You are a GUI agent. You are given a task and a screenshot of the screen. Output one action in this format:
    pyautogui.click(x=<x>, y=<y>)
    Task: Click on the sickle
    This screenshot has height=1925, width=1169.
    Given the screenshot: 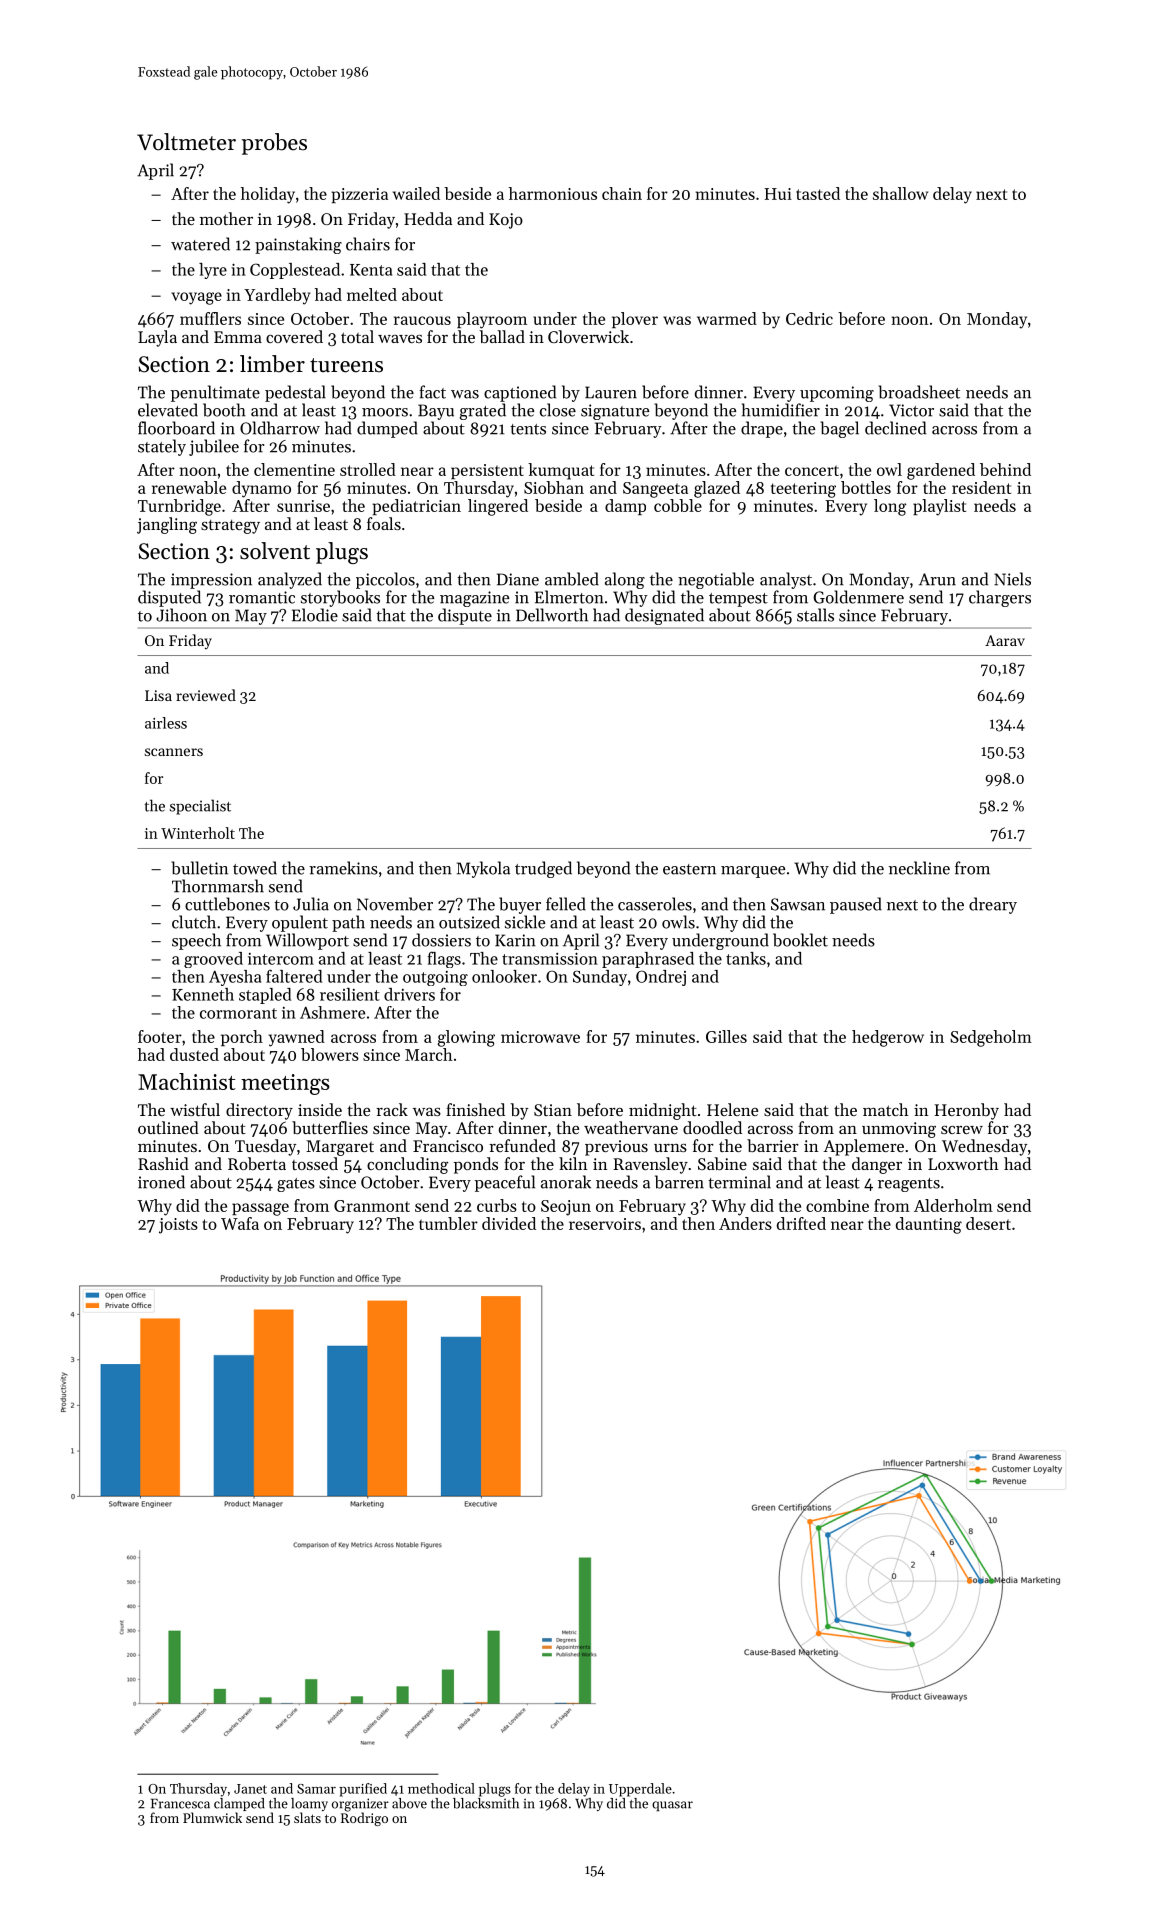 What is the action you would take?
    pyautogui.click(x=525, y=922)
